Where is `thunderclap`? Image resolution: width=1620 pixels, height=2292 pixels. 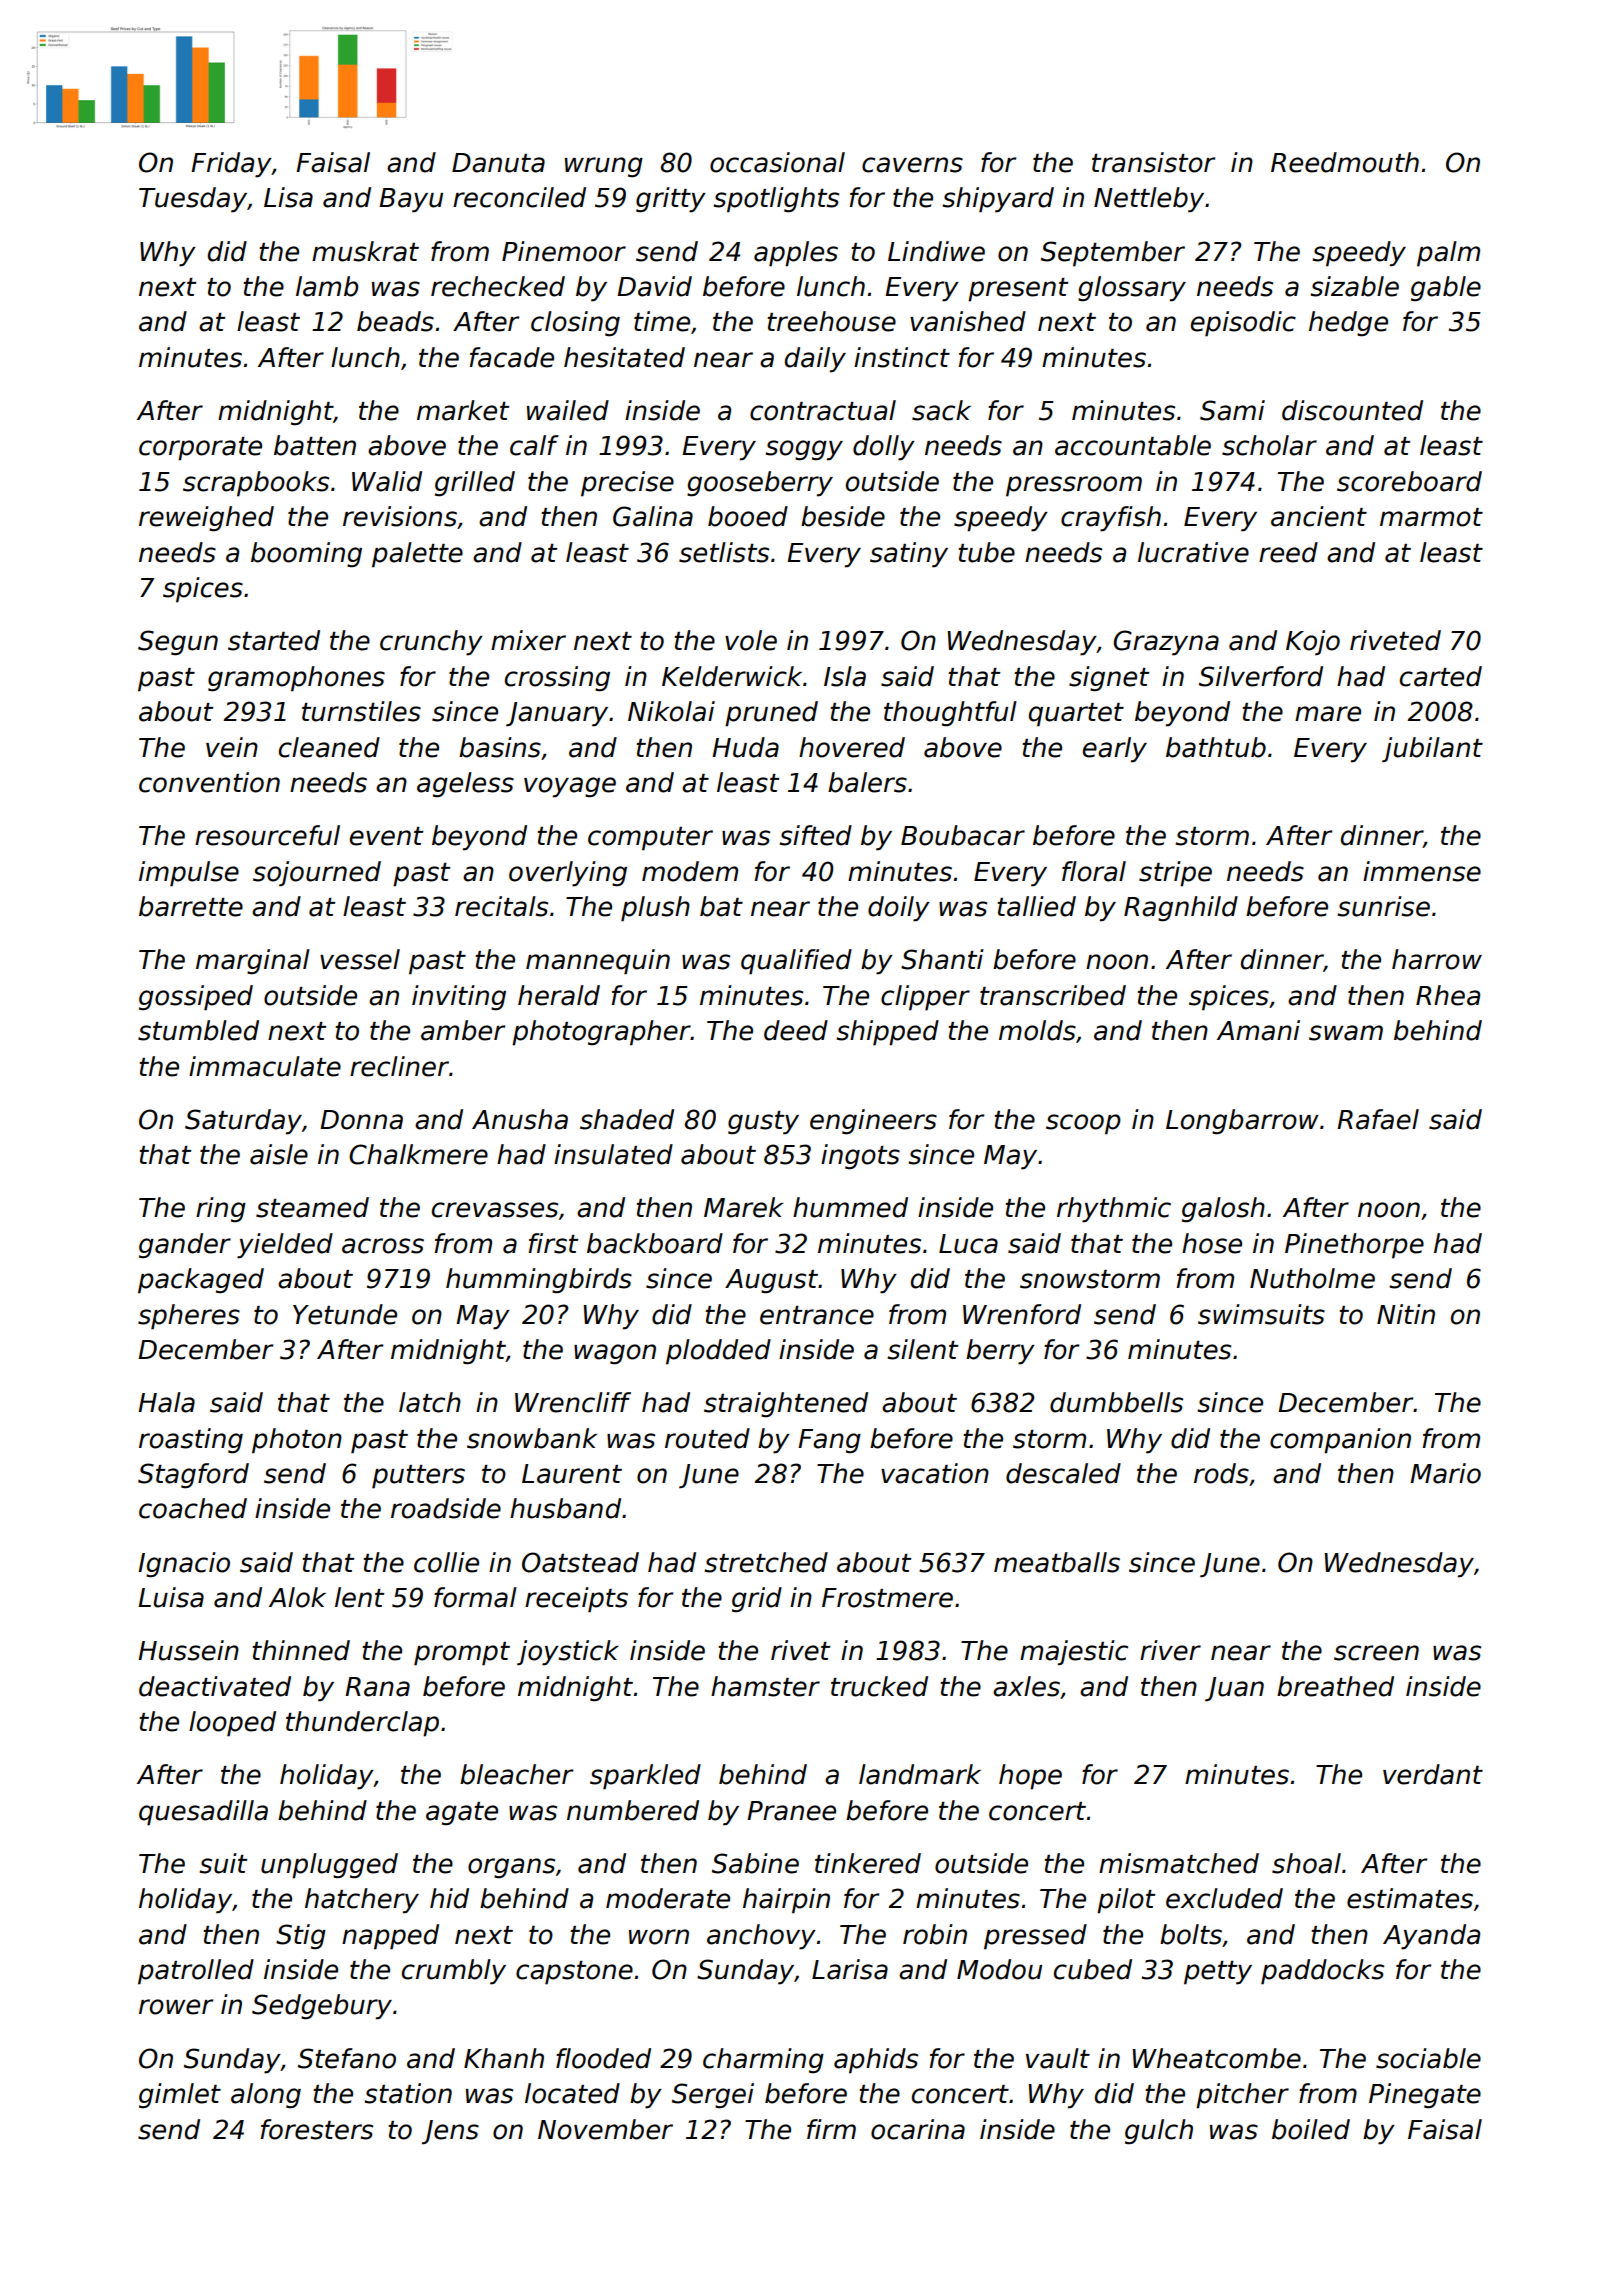
thunderclap is located at coordinates (362, 1724).
